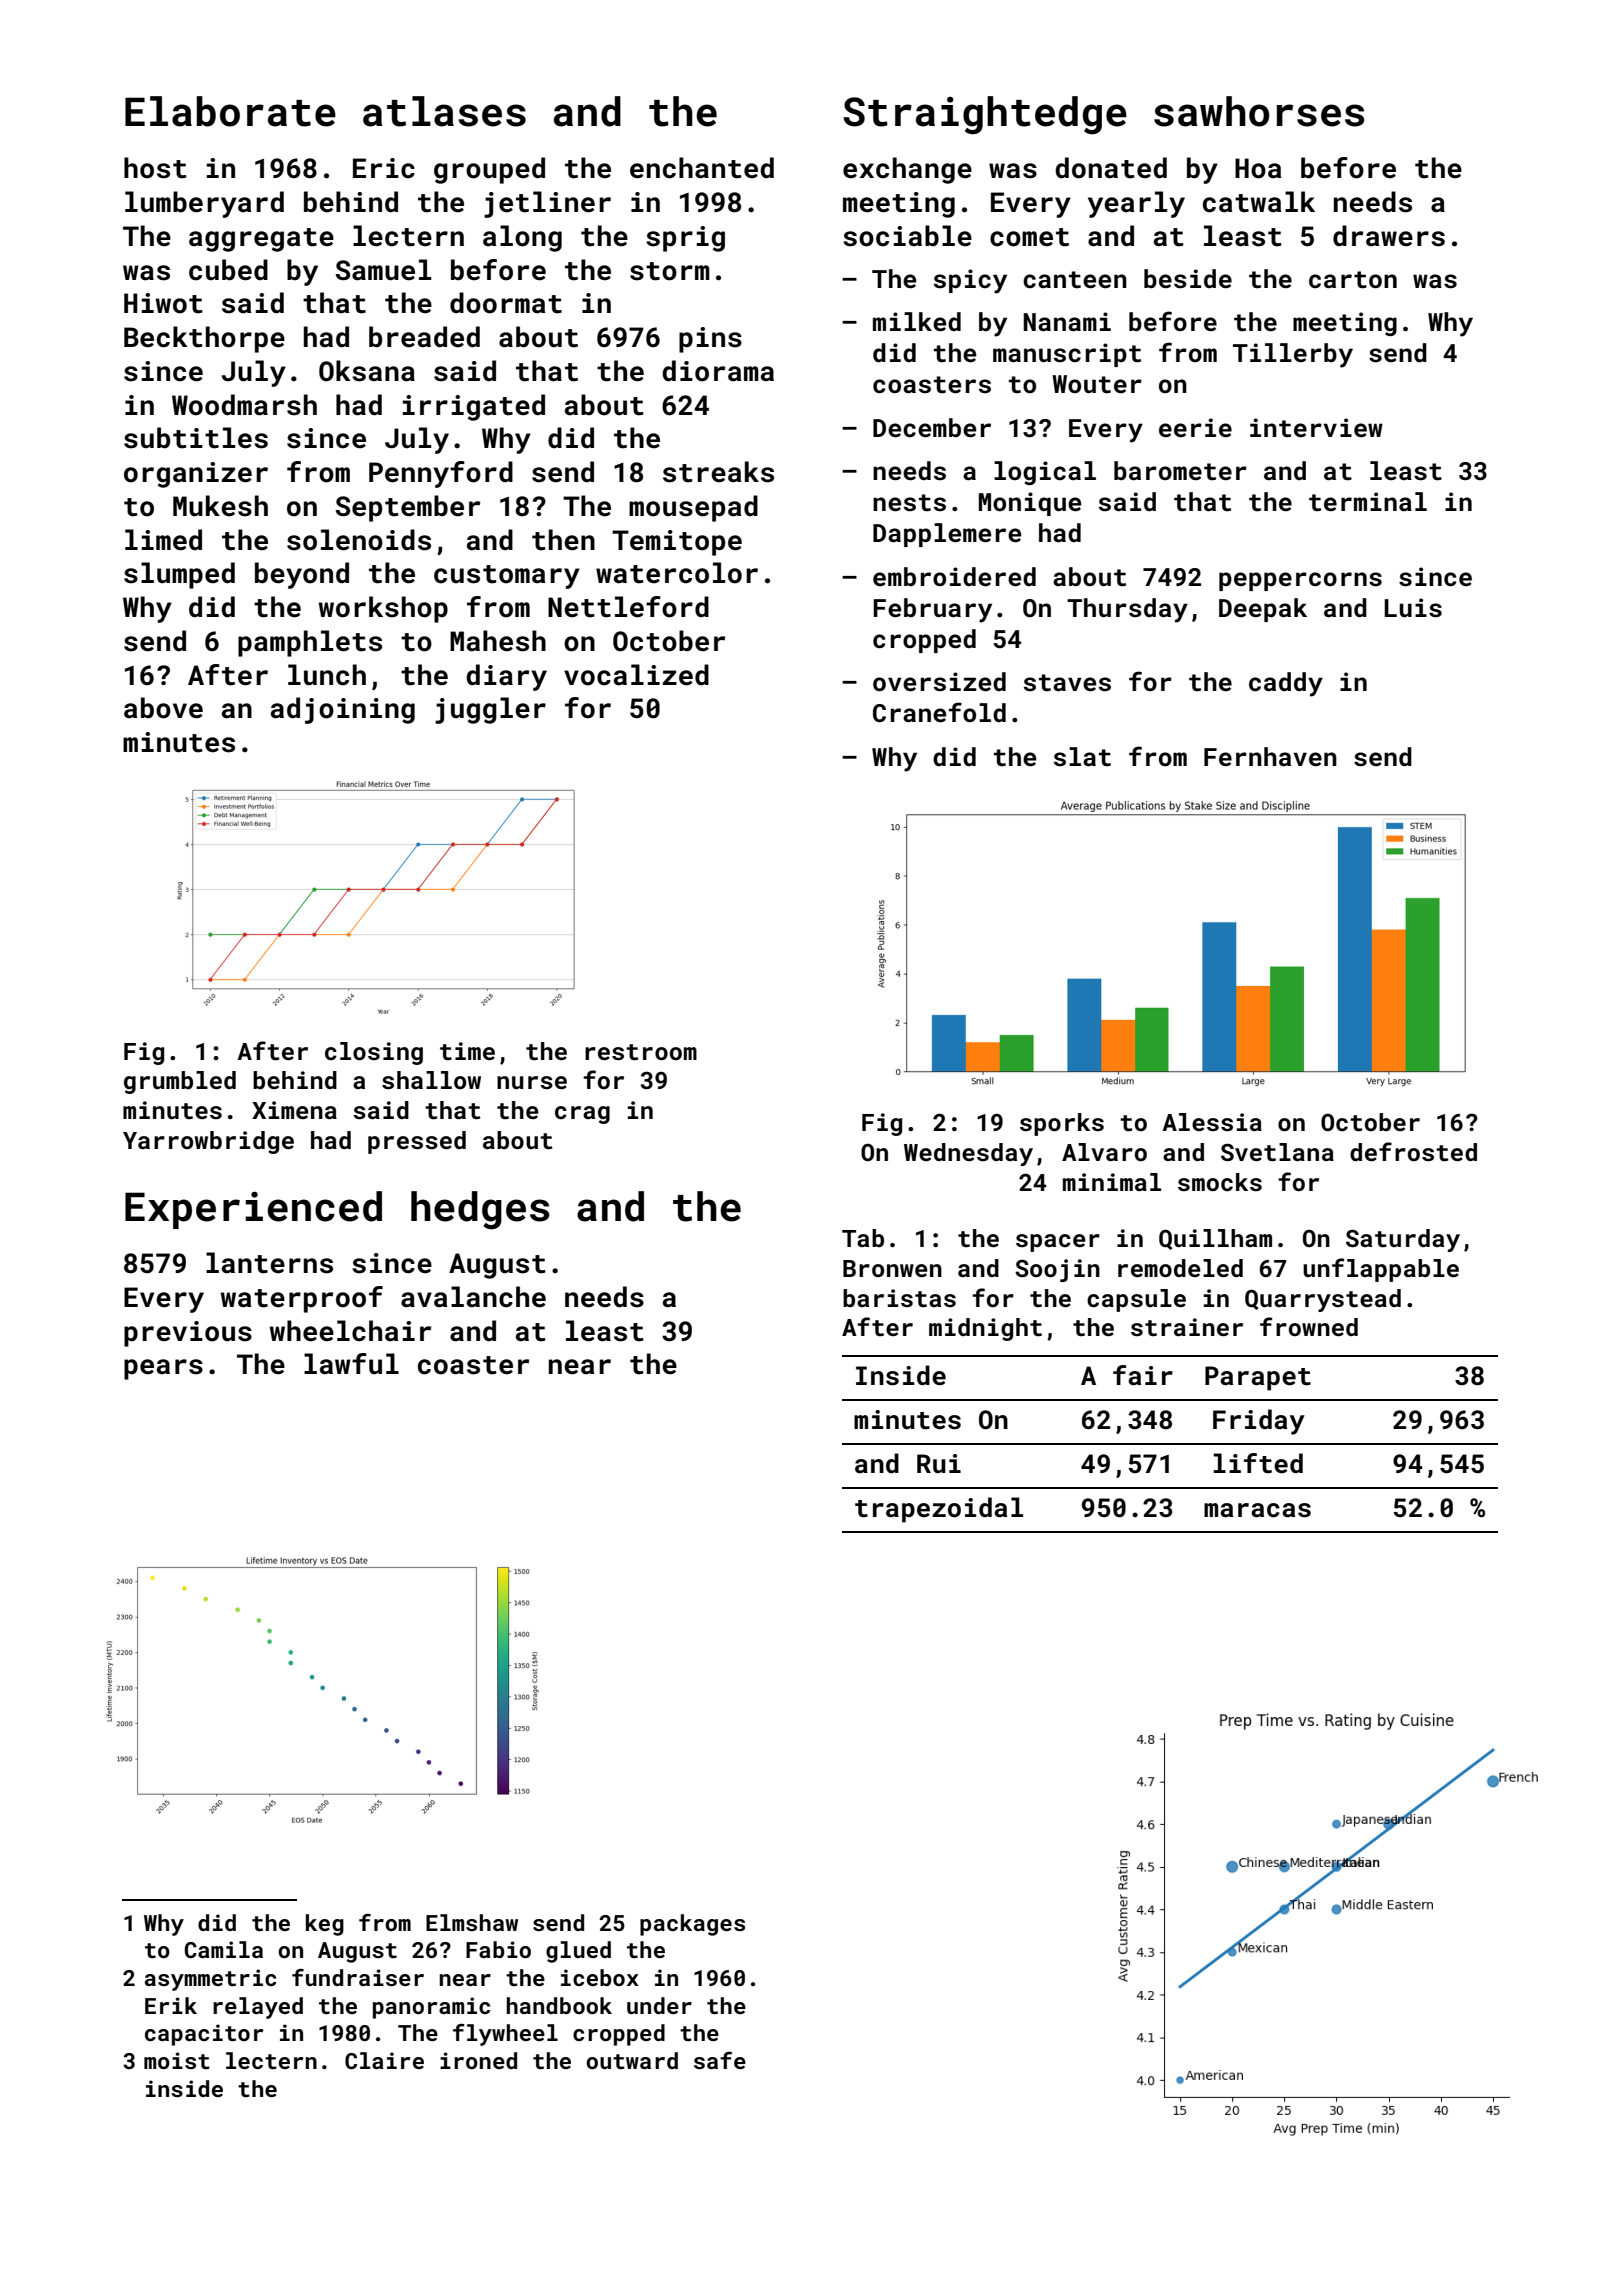  I want to click on exchange, so click(907, 170).
